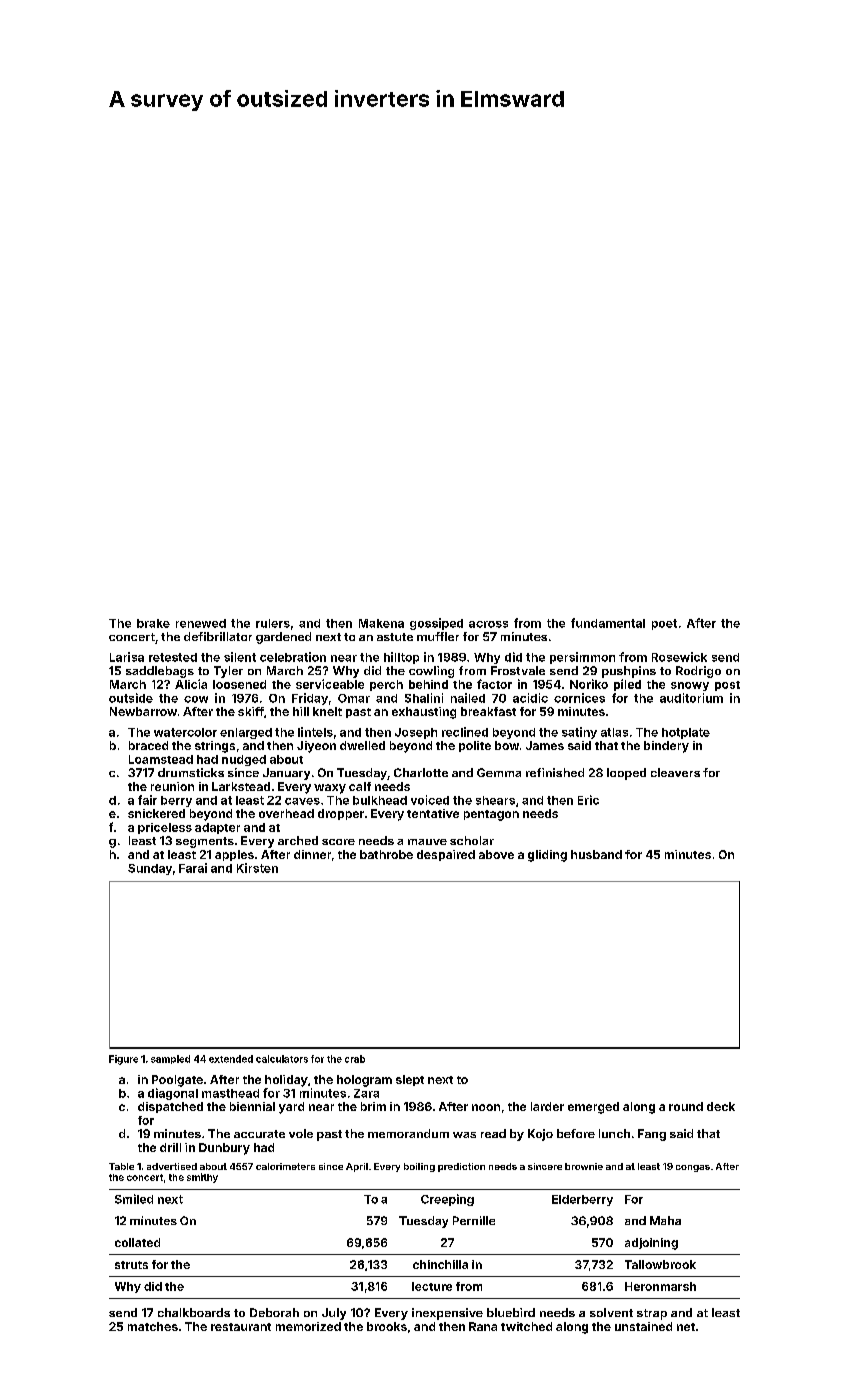 This screenshot has height=1400, width=849. What do you see at coordinates (461, 1167) in the screenshot?
I see `prediction` at bounding box center [461, 1167].
